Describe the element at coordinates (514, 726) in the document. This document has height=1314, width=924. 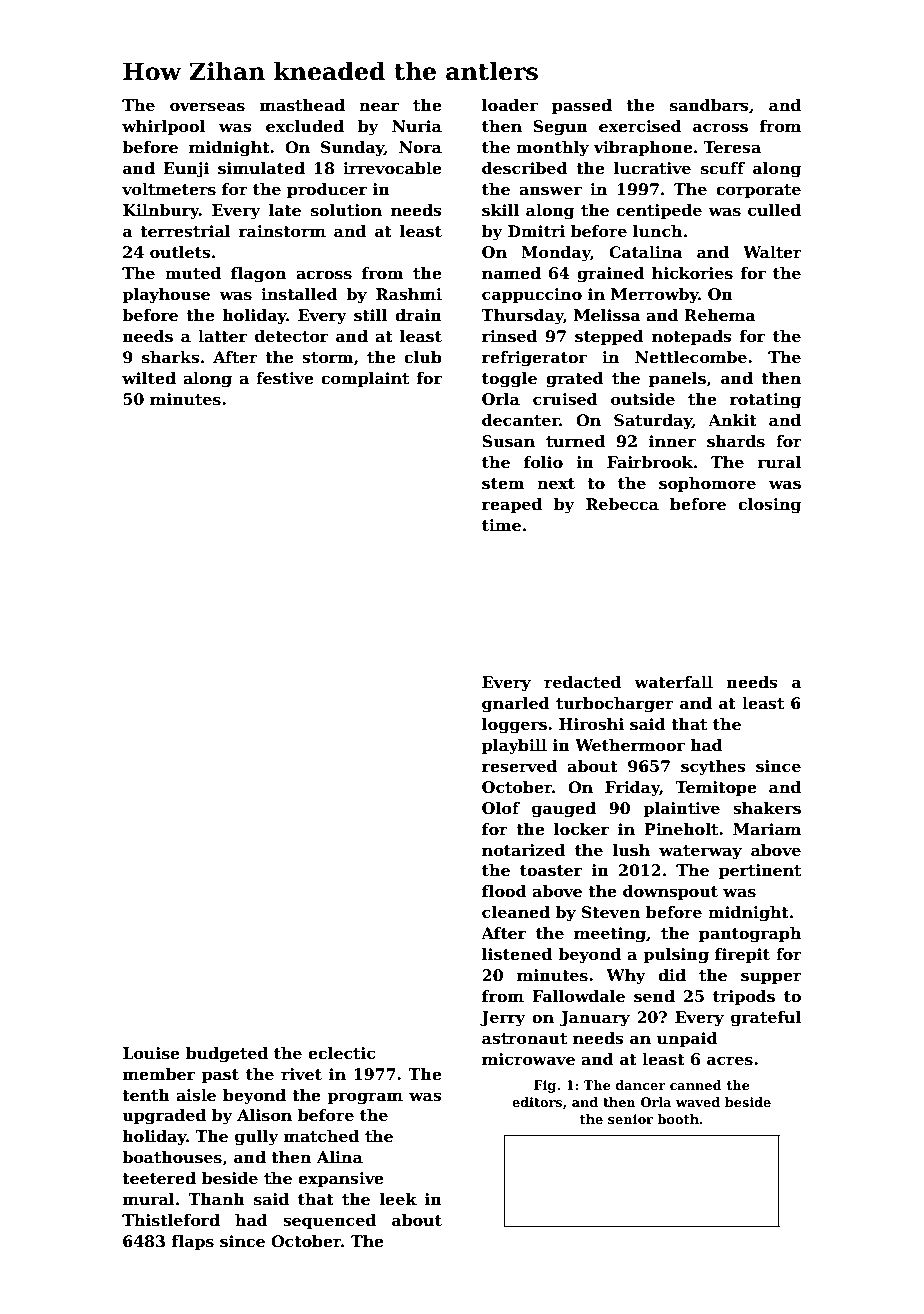
I see `loggers` at that location.
